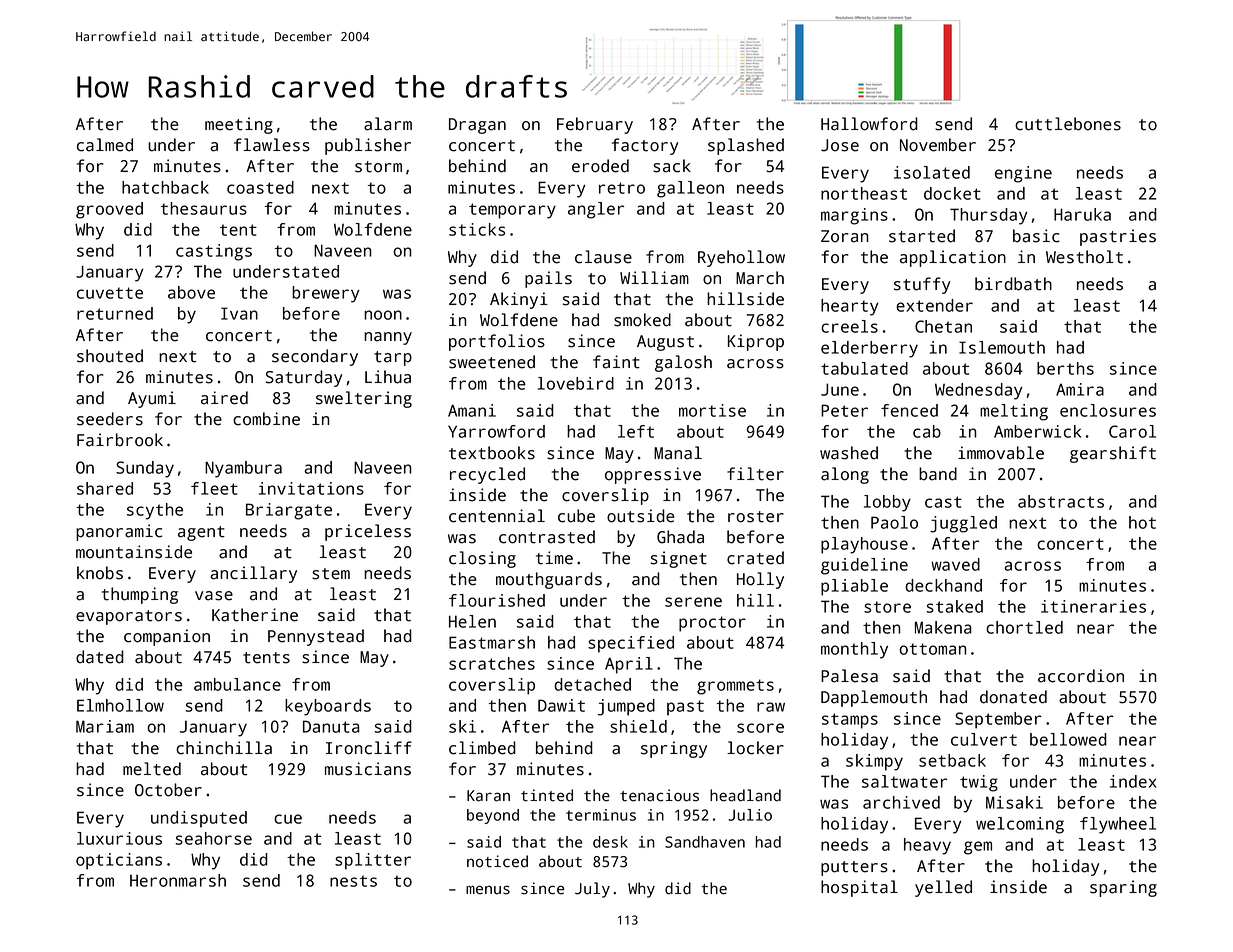  I want to click on Hallowford, so click(869, 124).
